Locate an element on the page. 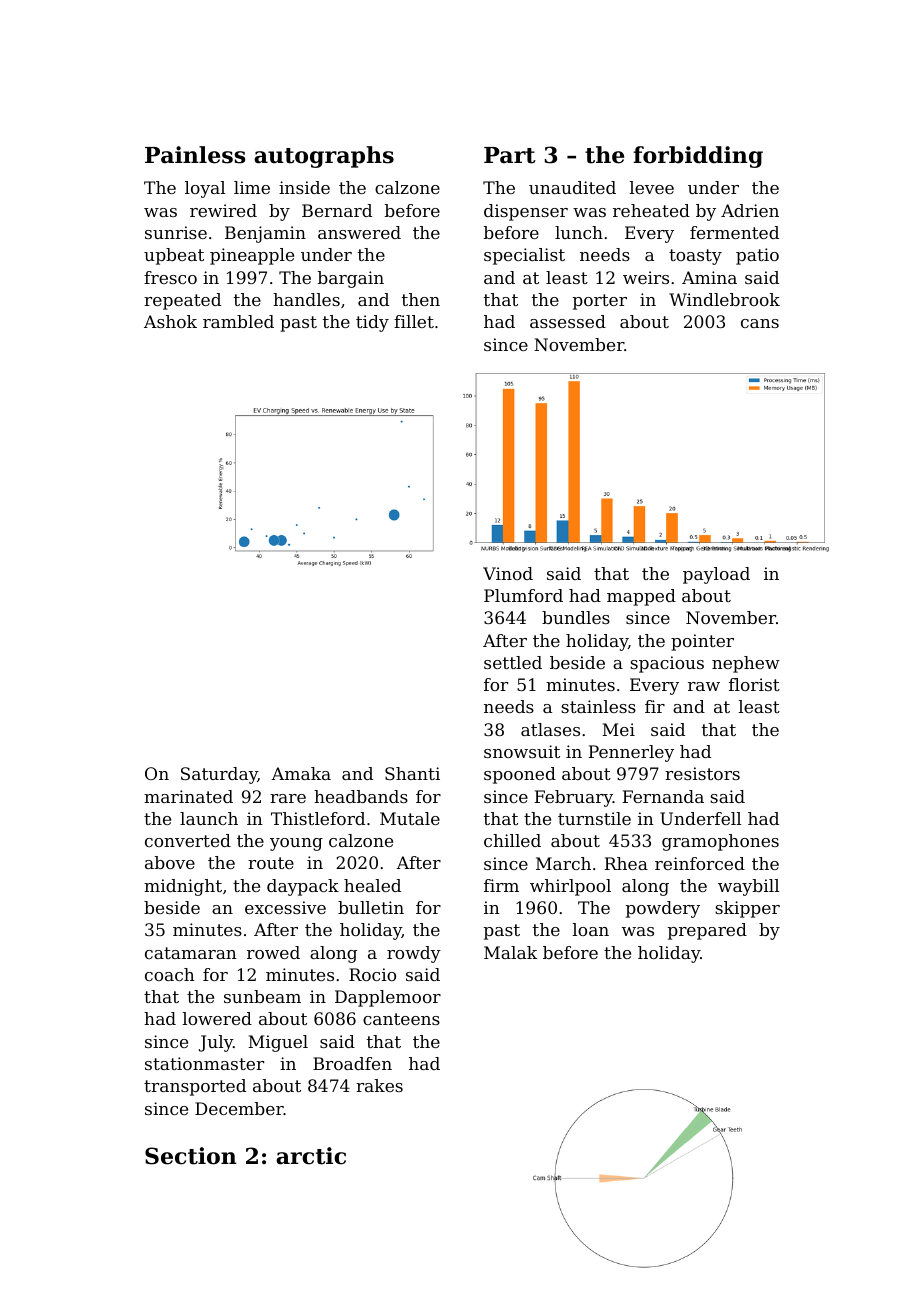 Image resolution: width=924 pixels, height=1314 pixels. autographs is located at coordinates (324, 157).
